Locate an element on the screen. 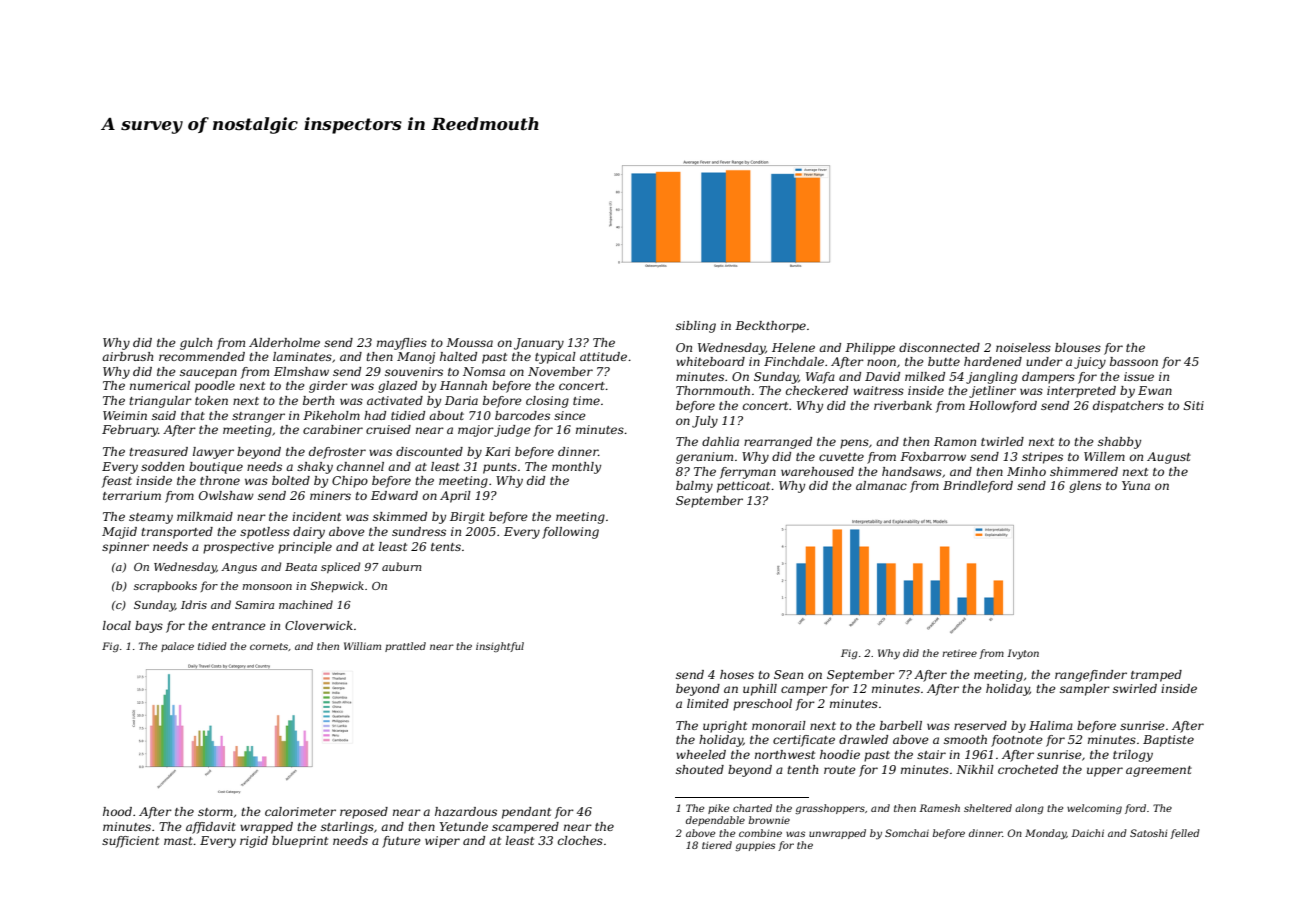 Image resolution: width=1308 pixels, height=924 pixels. Ewan is located at coordinates (1155, 390).
